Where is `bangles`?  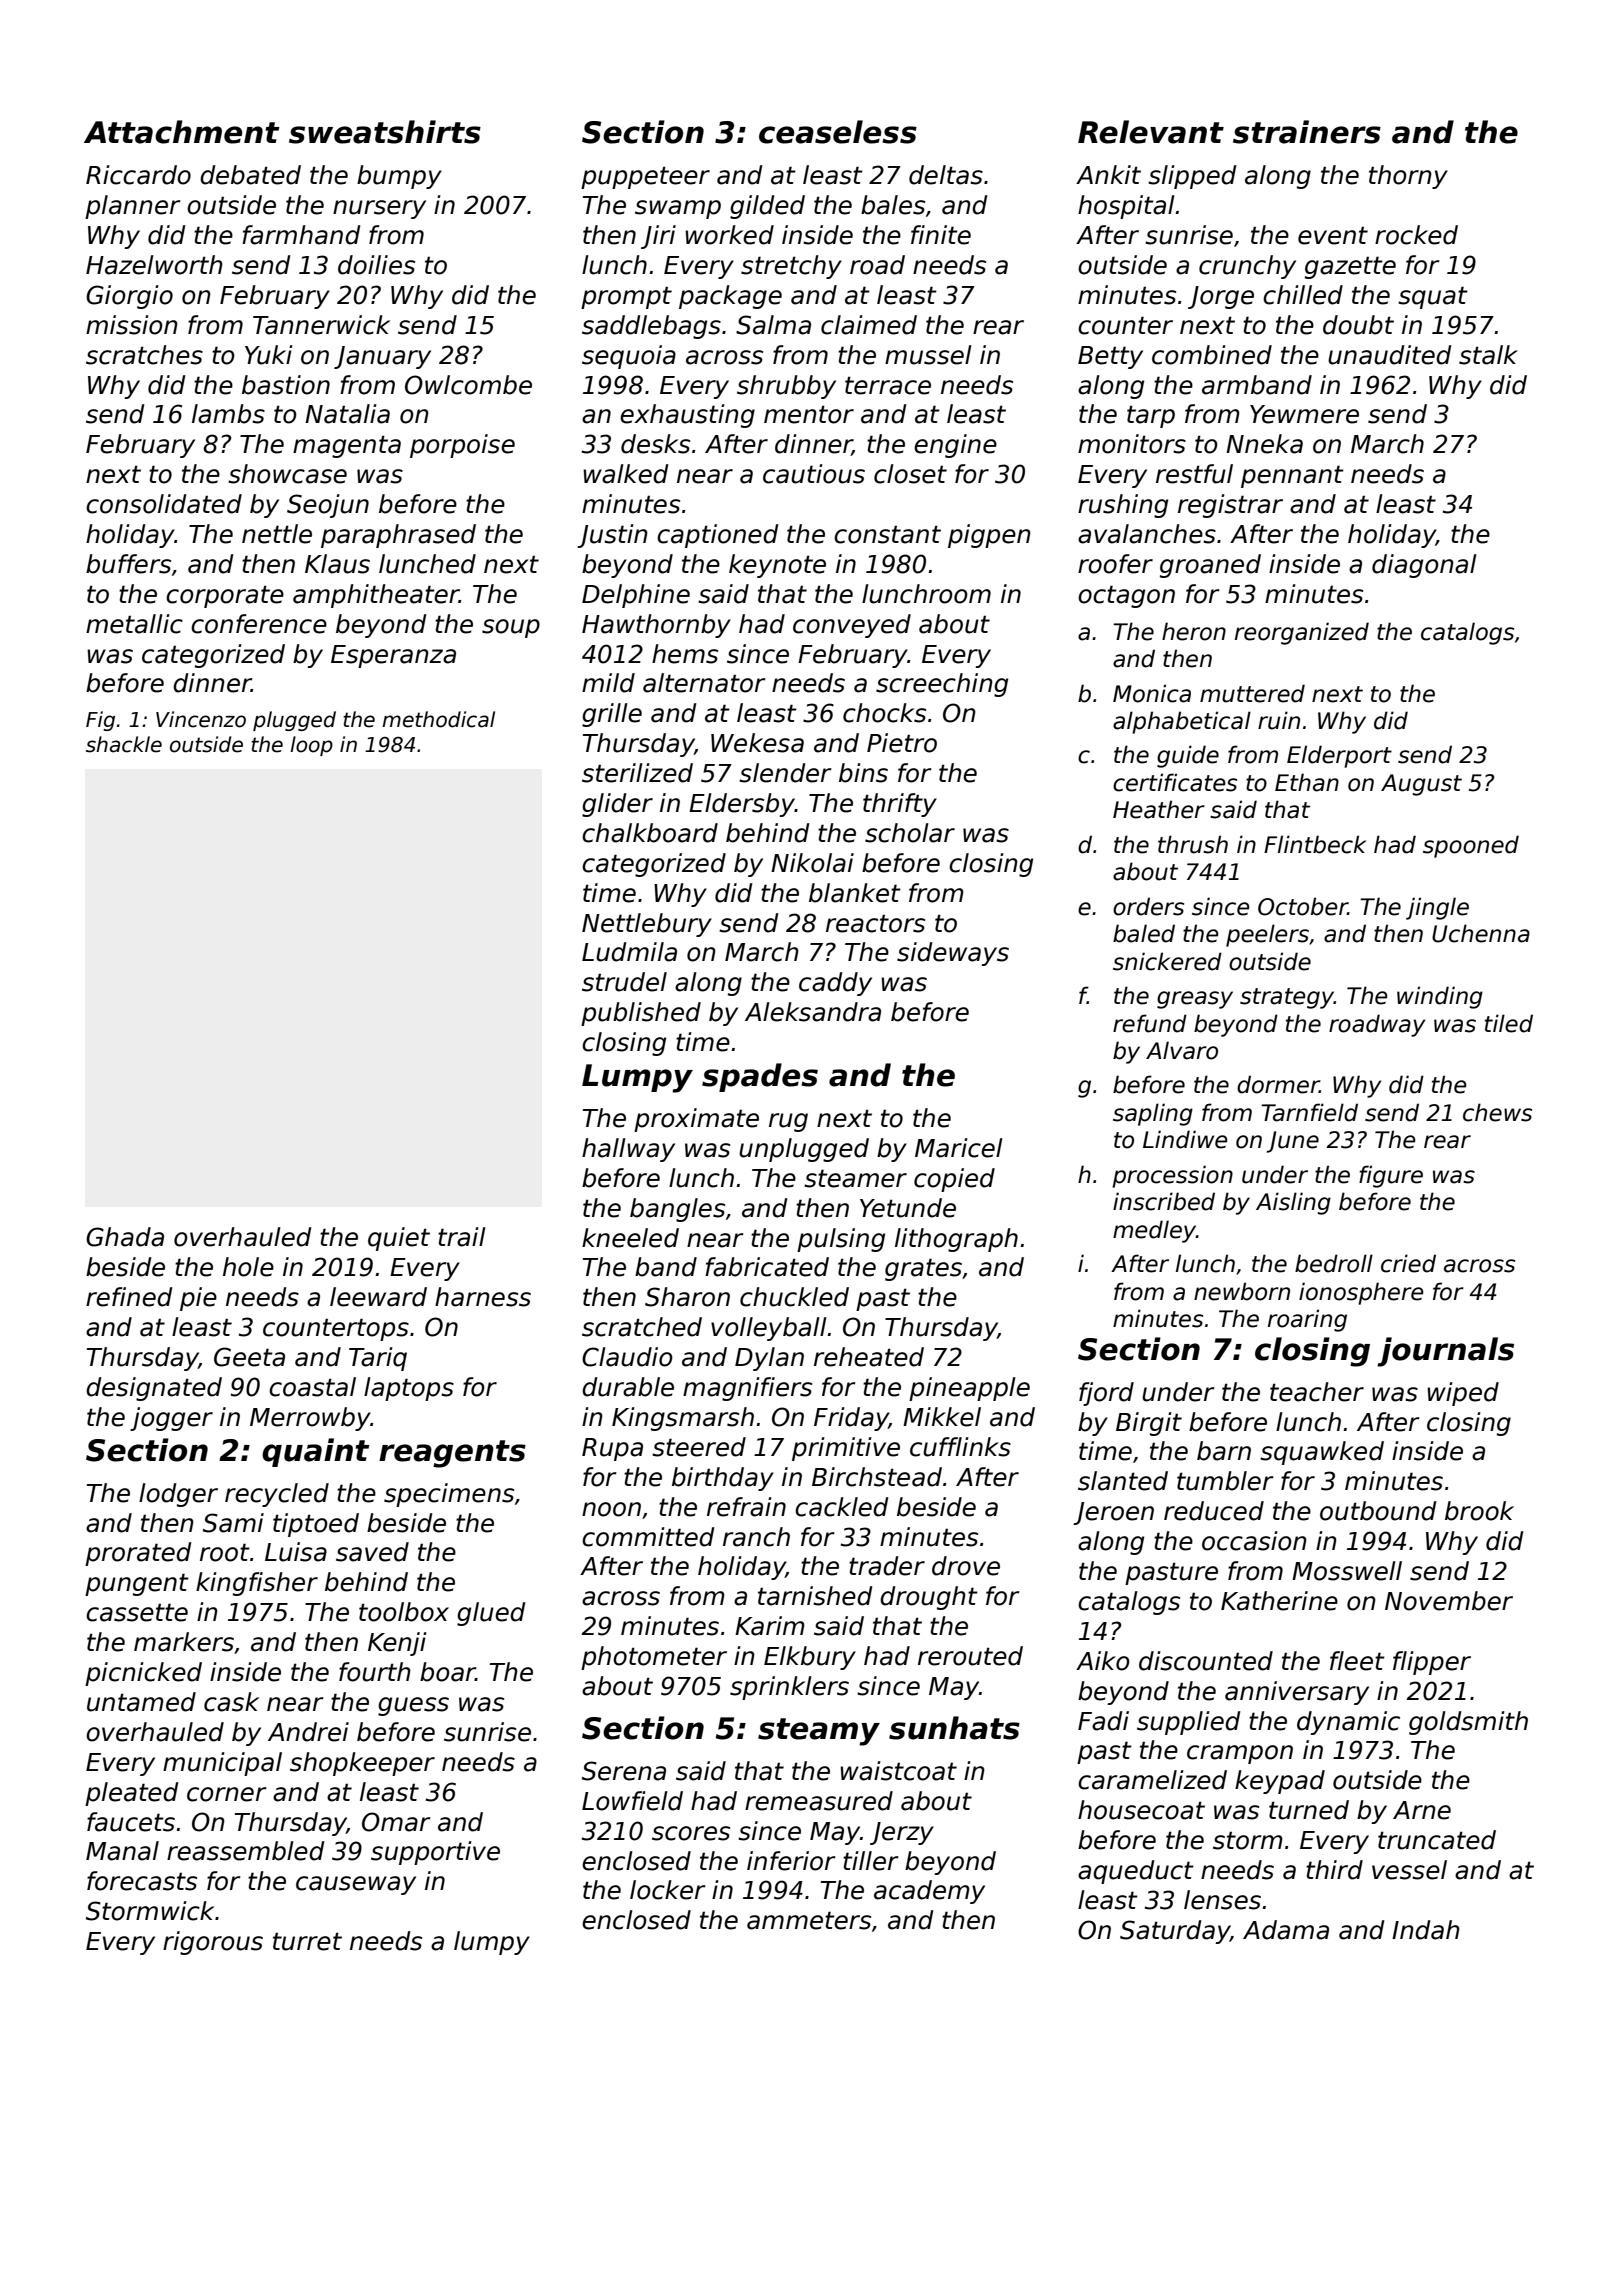 bangles is located at coordinates (677, 1210).
